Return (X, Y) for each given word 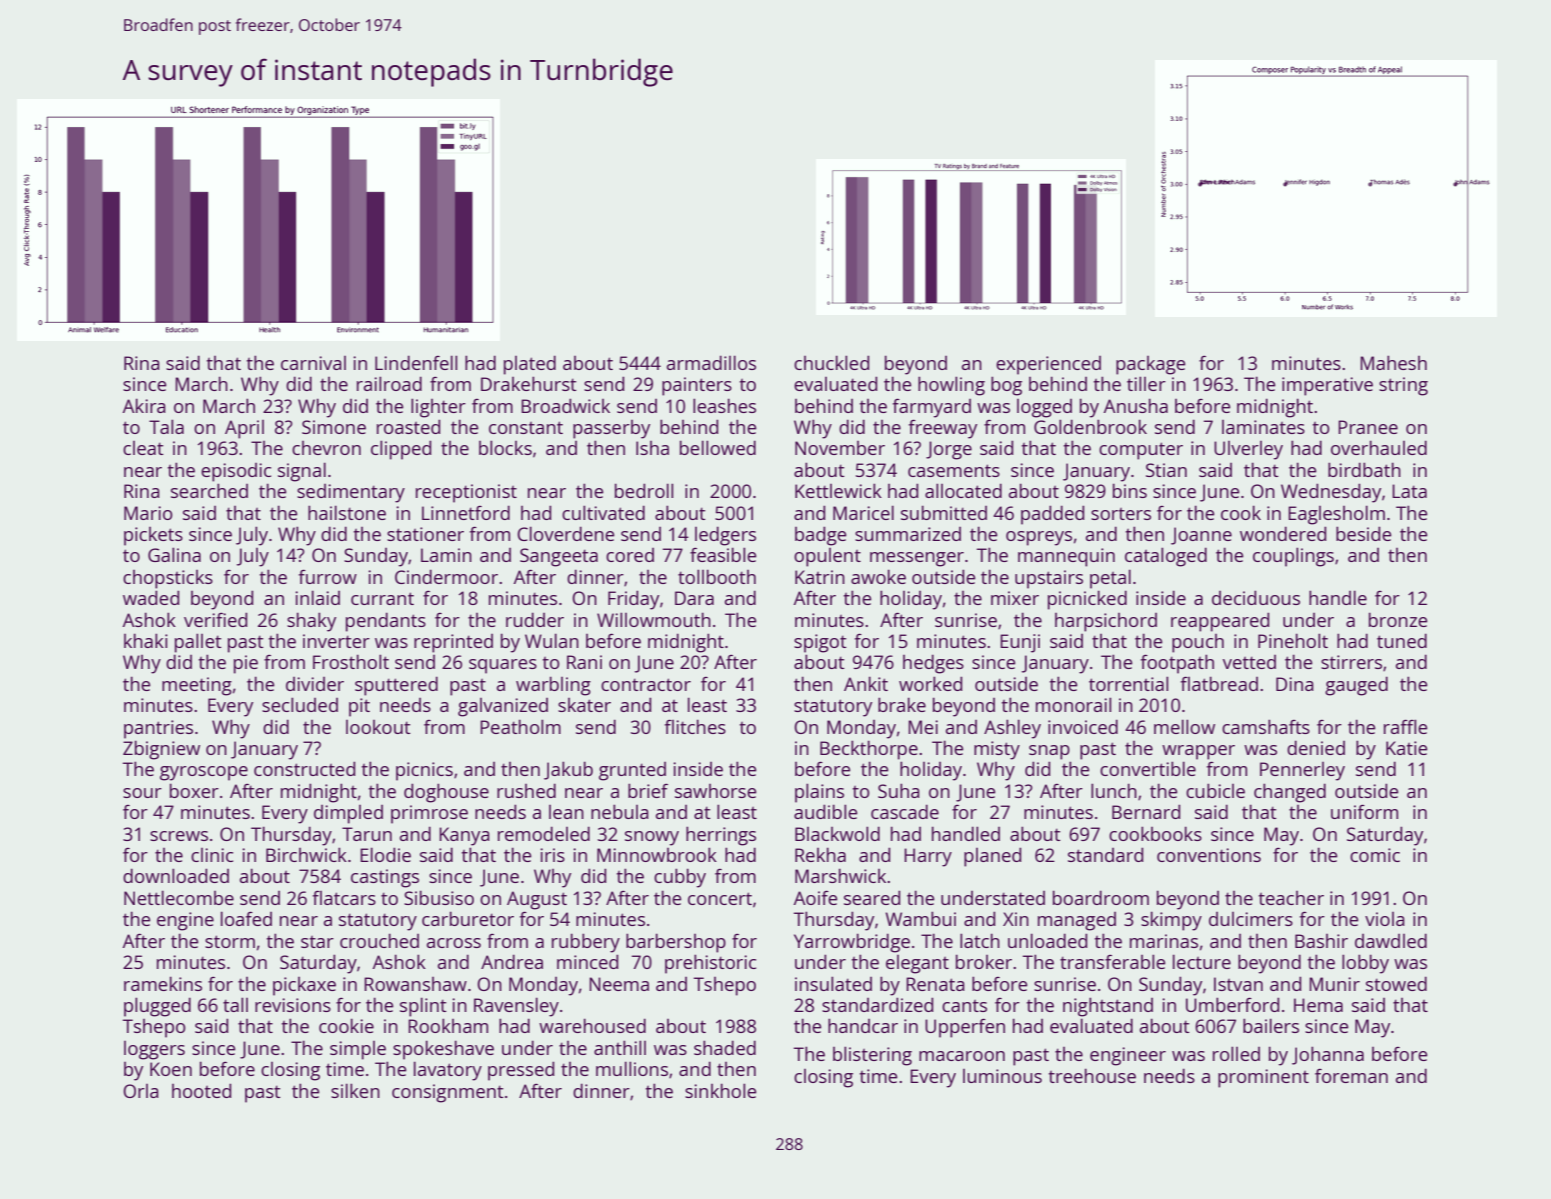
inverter (336, 641)
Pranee (1368, 427)
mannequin (1066, 557)
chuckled (831, 362)
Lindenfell (416, 362)
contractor (646, 684)
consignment (448, 1093)
